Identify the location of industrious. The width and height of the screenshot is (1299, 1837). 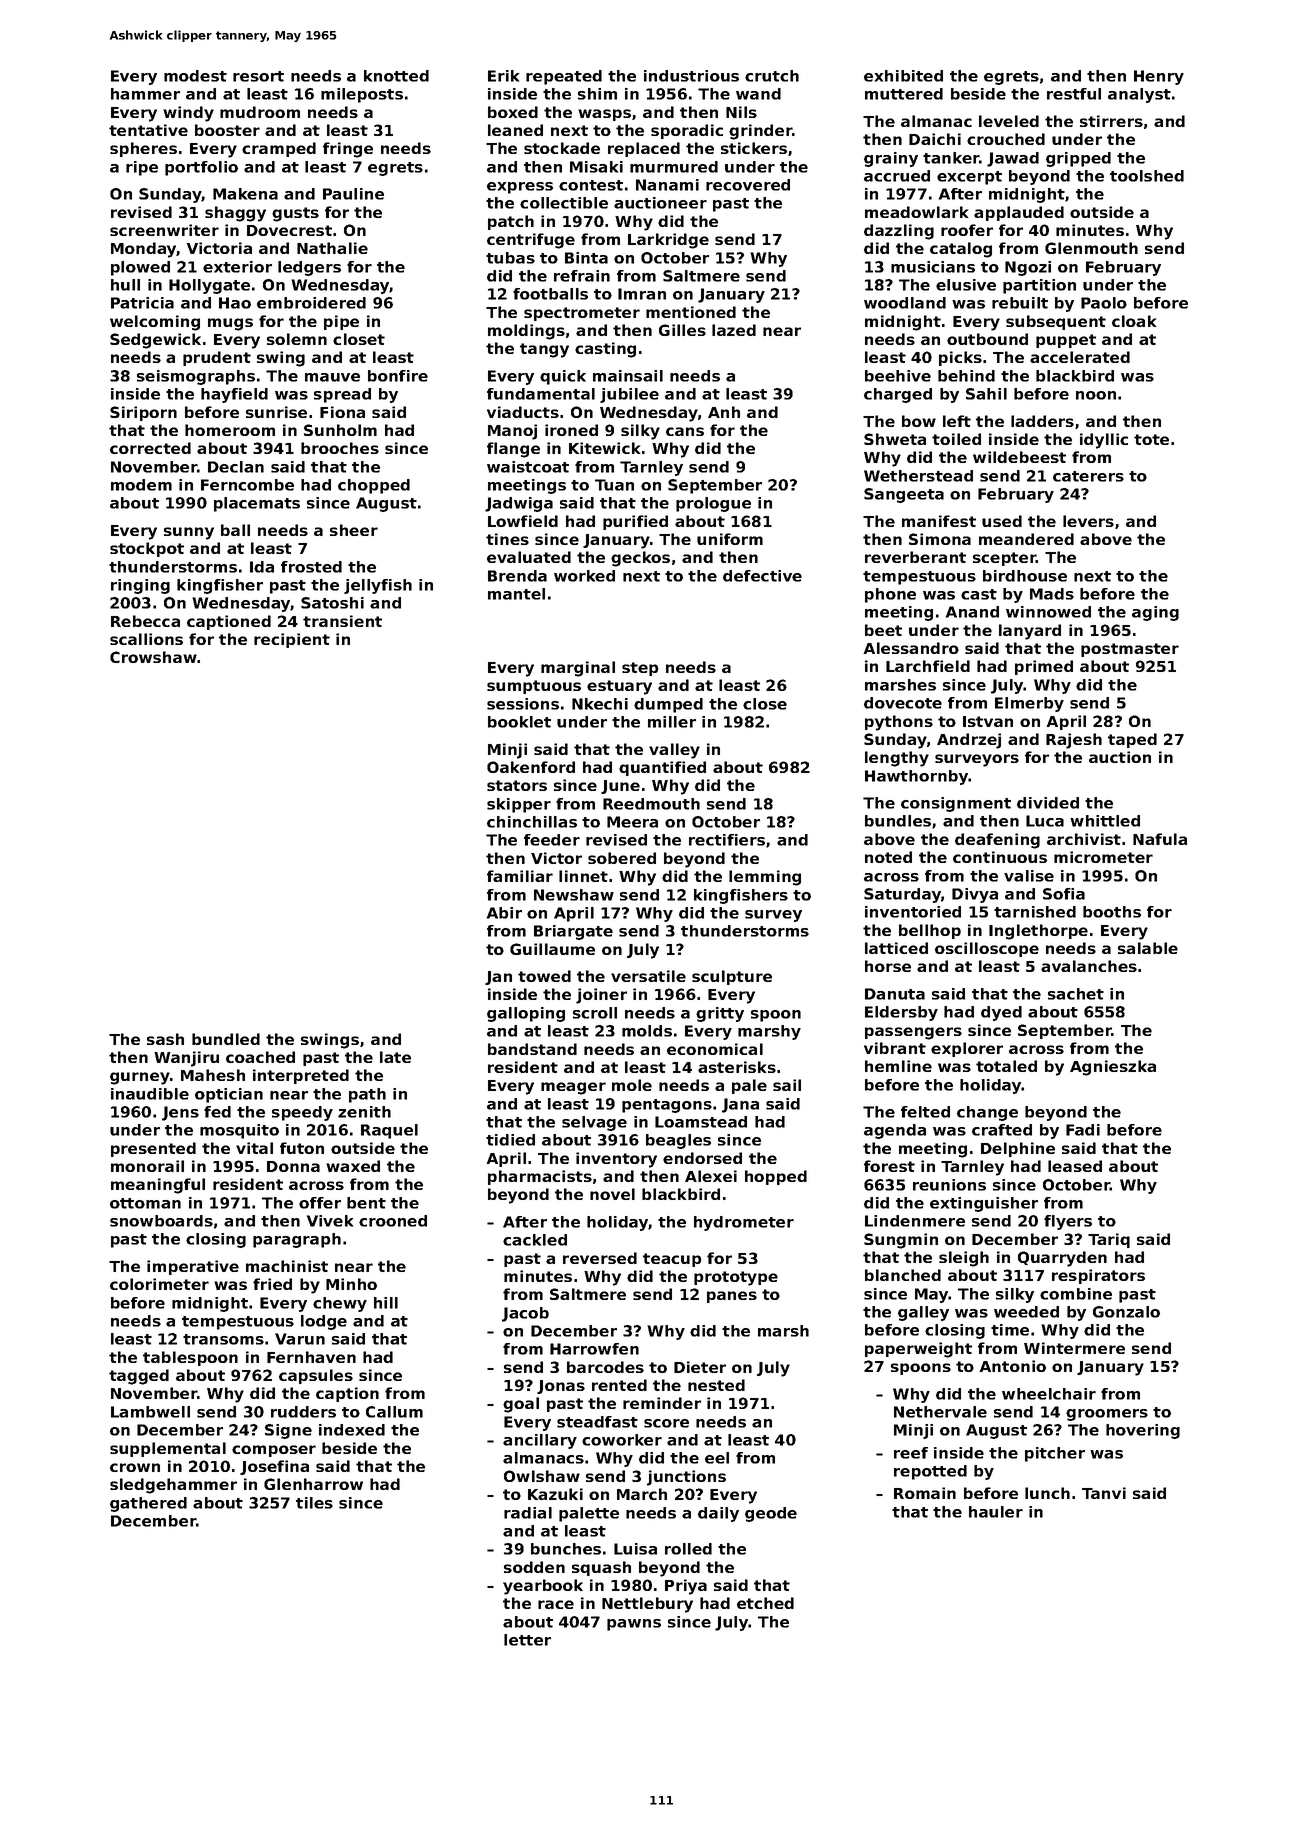
(691, 76).
